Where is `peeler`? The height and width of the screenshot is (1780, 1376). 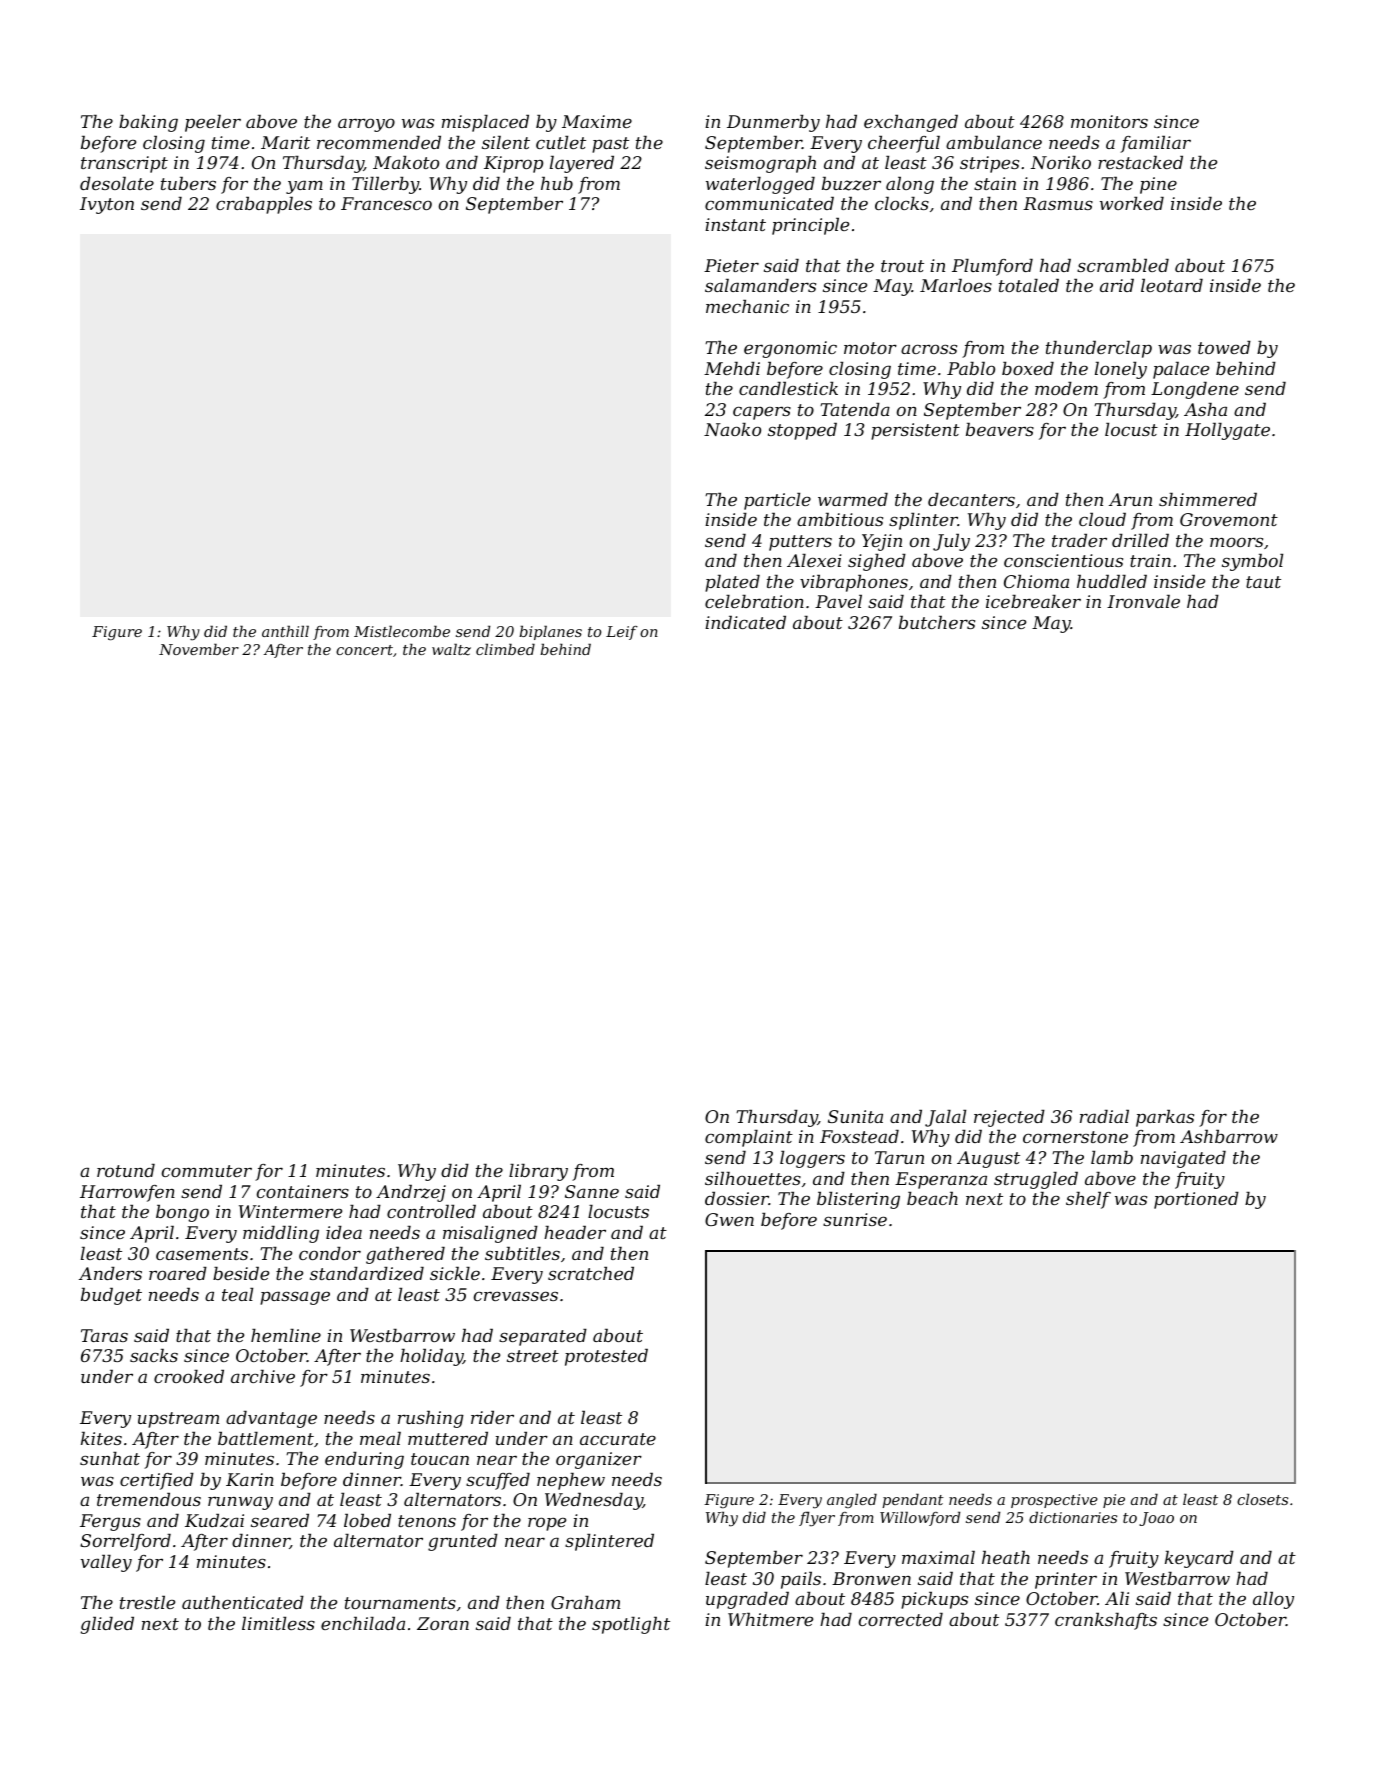
peeler is located at coordinates (213, 123).
